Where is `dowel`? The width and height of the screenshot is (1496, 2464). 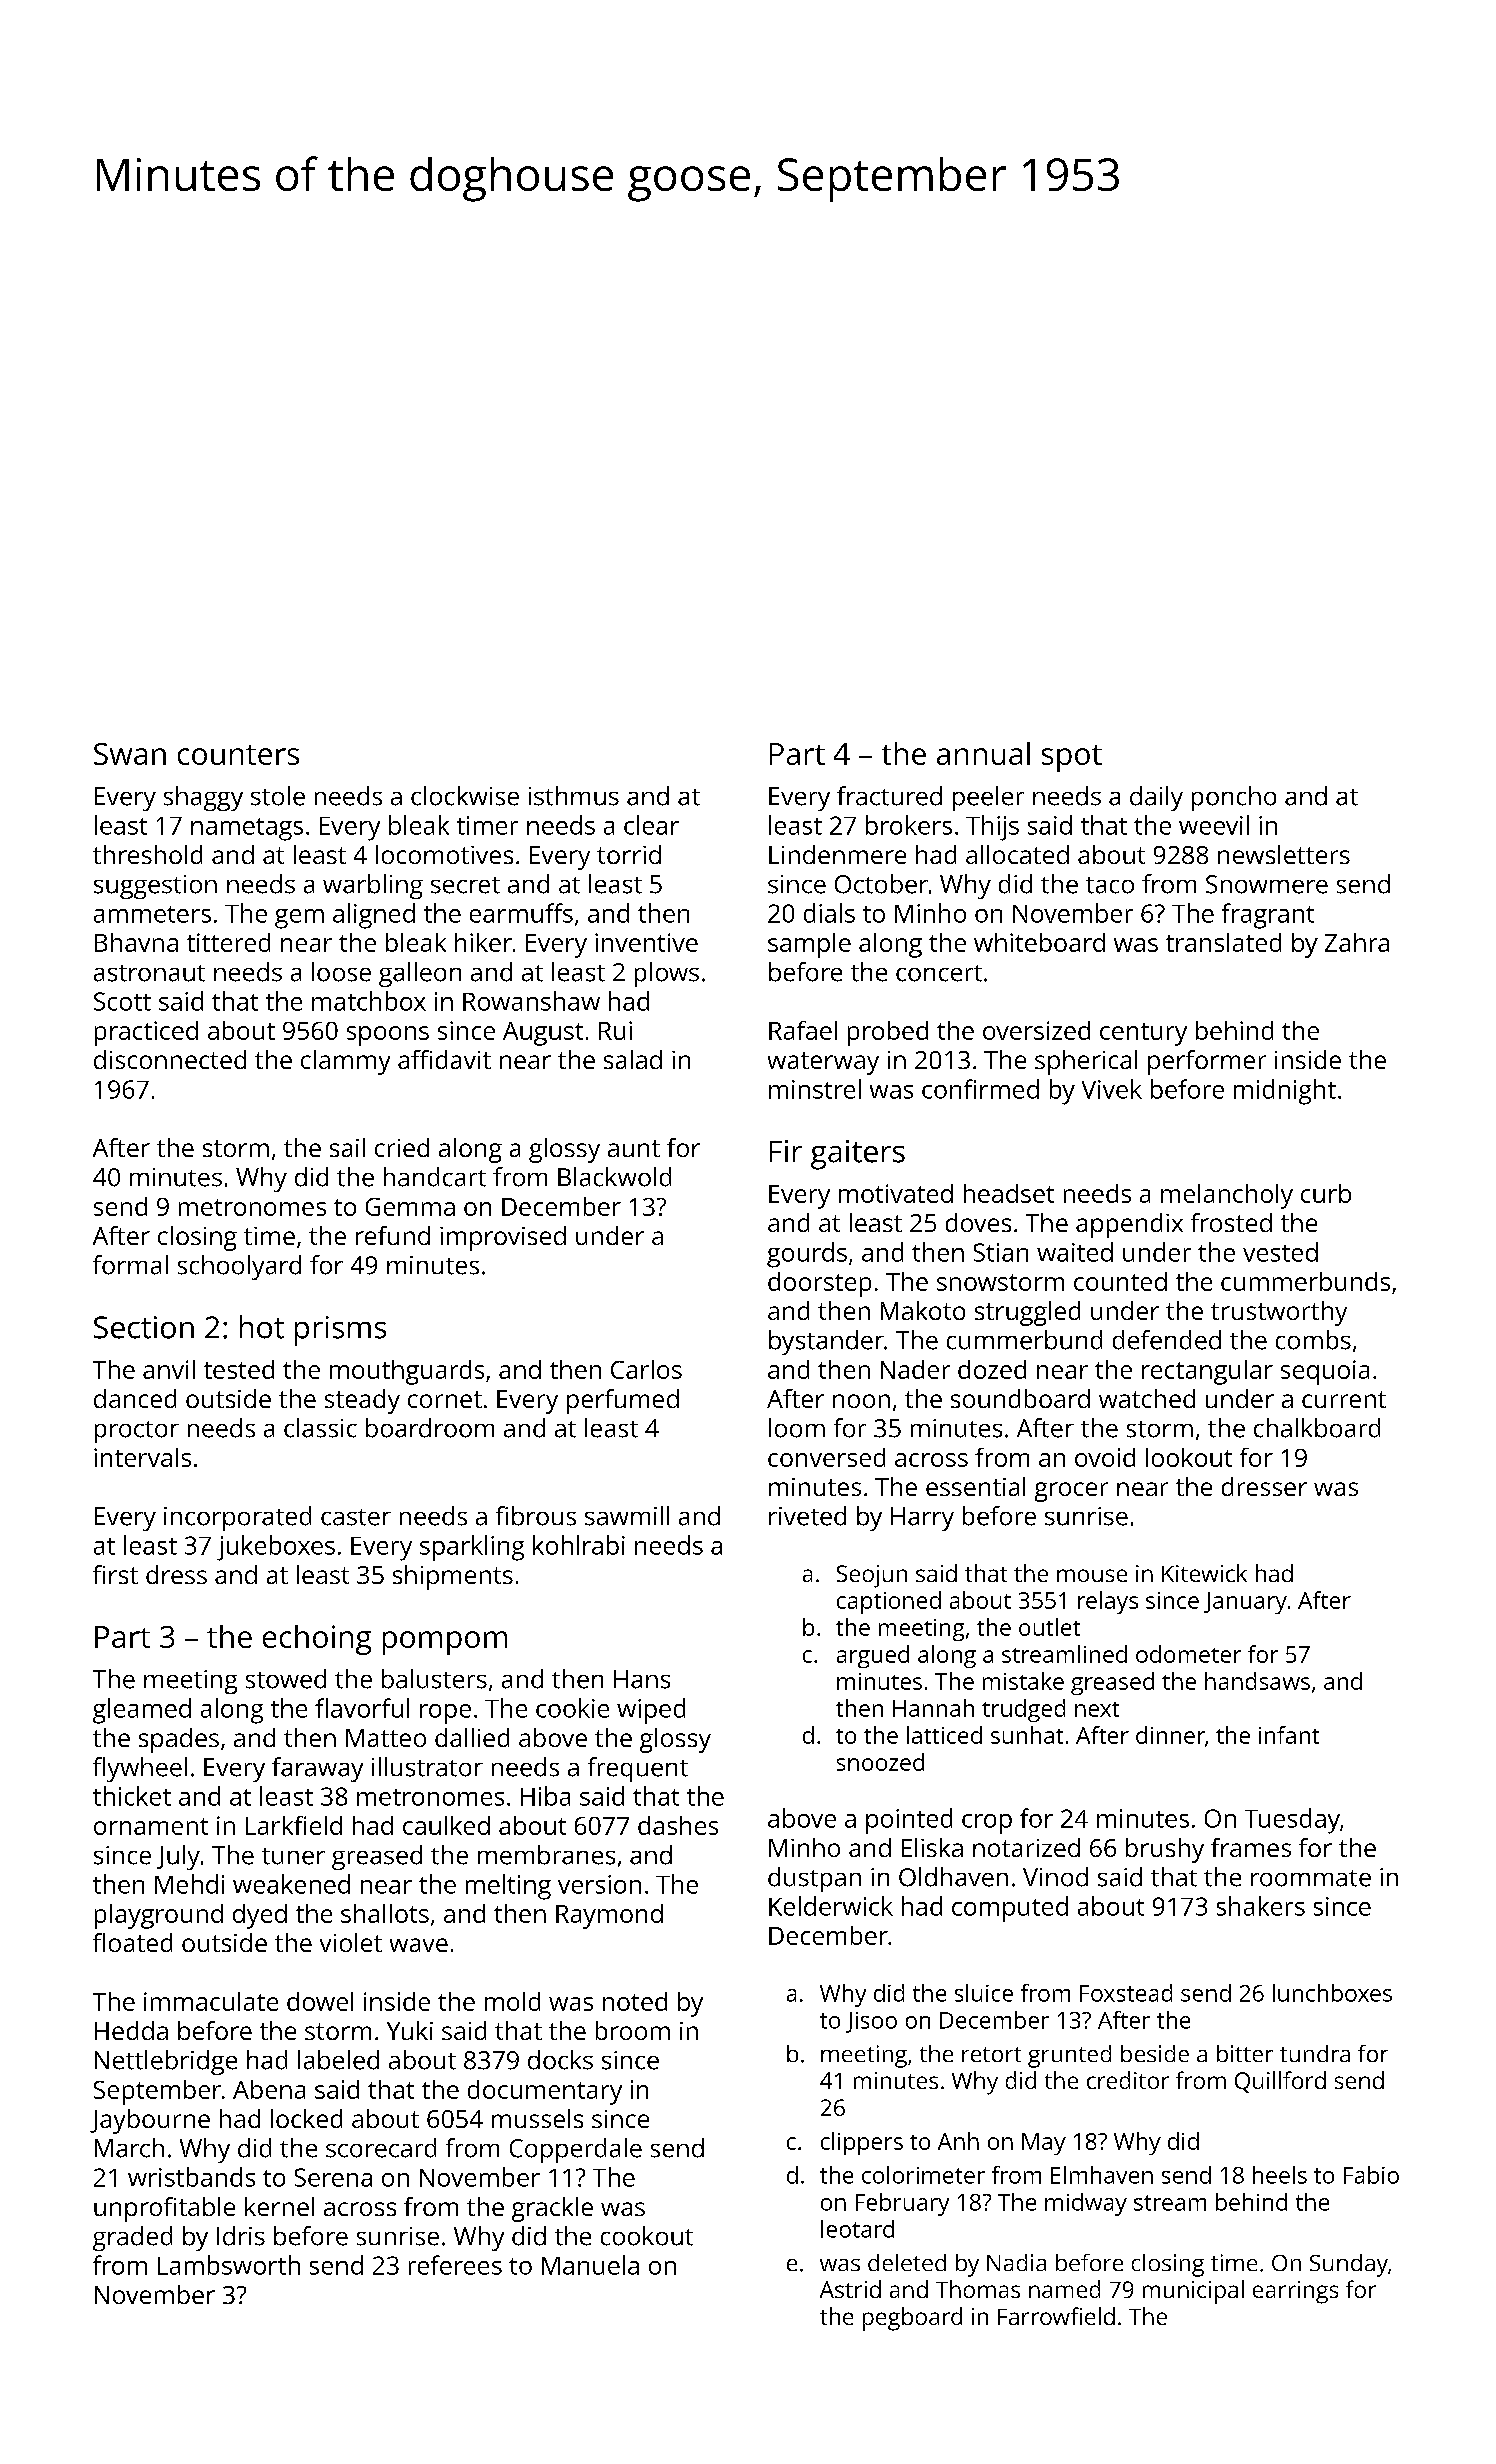 dowel is located at coordinates (320, 2001).
